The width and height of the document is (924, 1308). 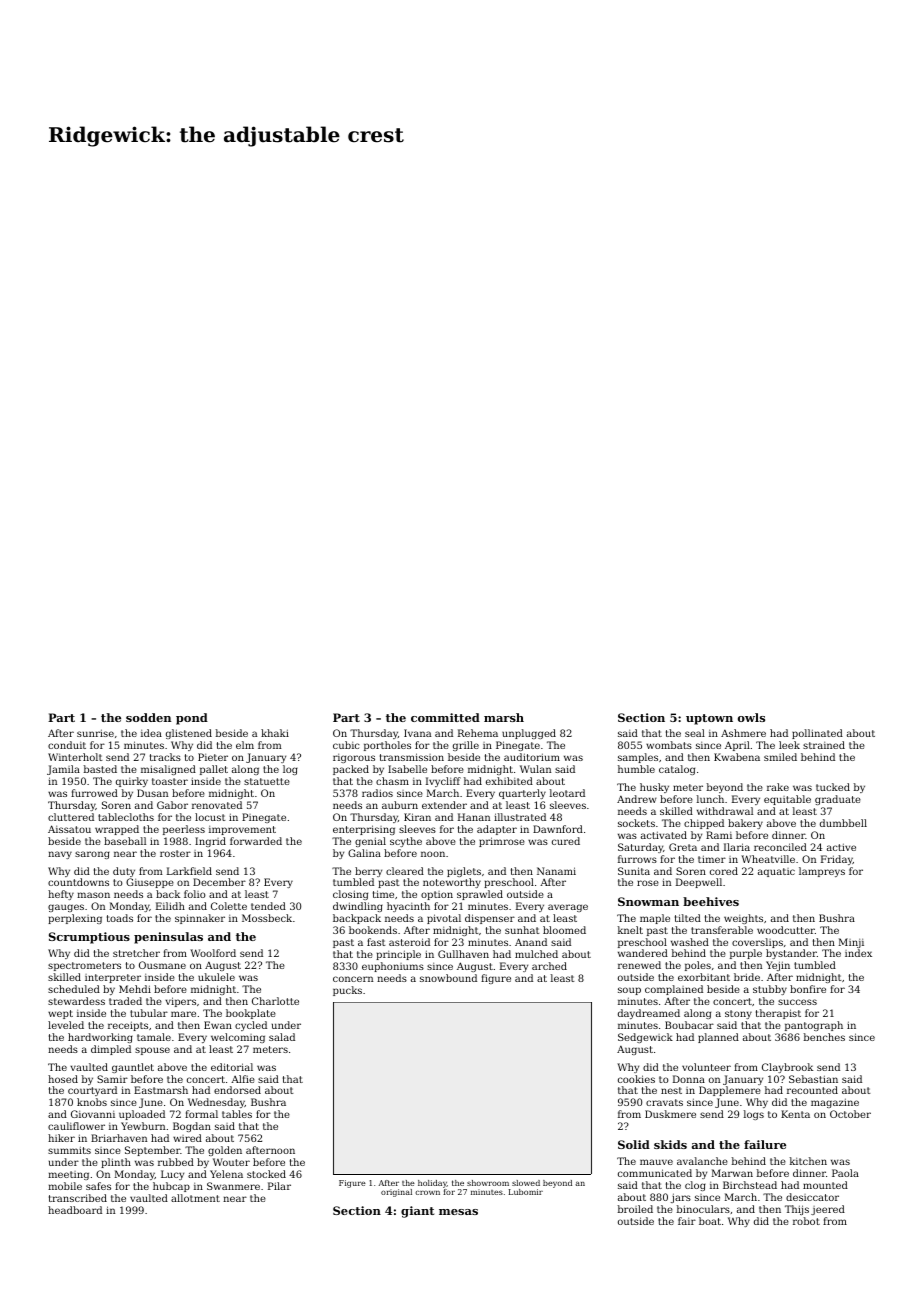 I want to click on robot, so click(x=806, y=1221).
